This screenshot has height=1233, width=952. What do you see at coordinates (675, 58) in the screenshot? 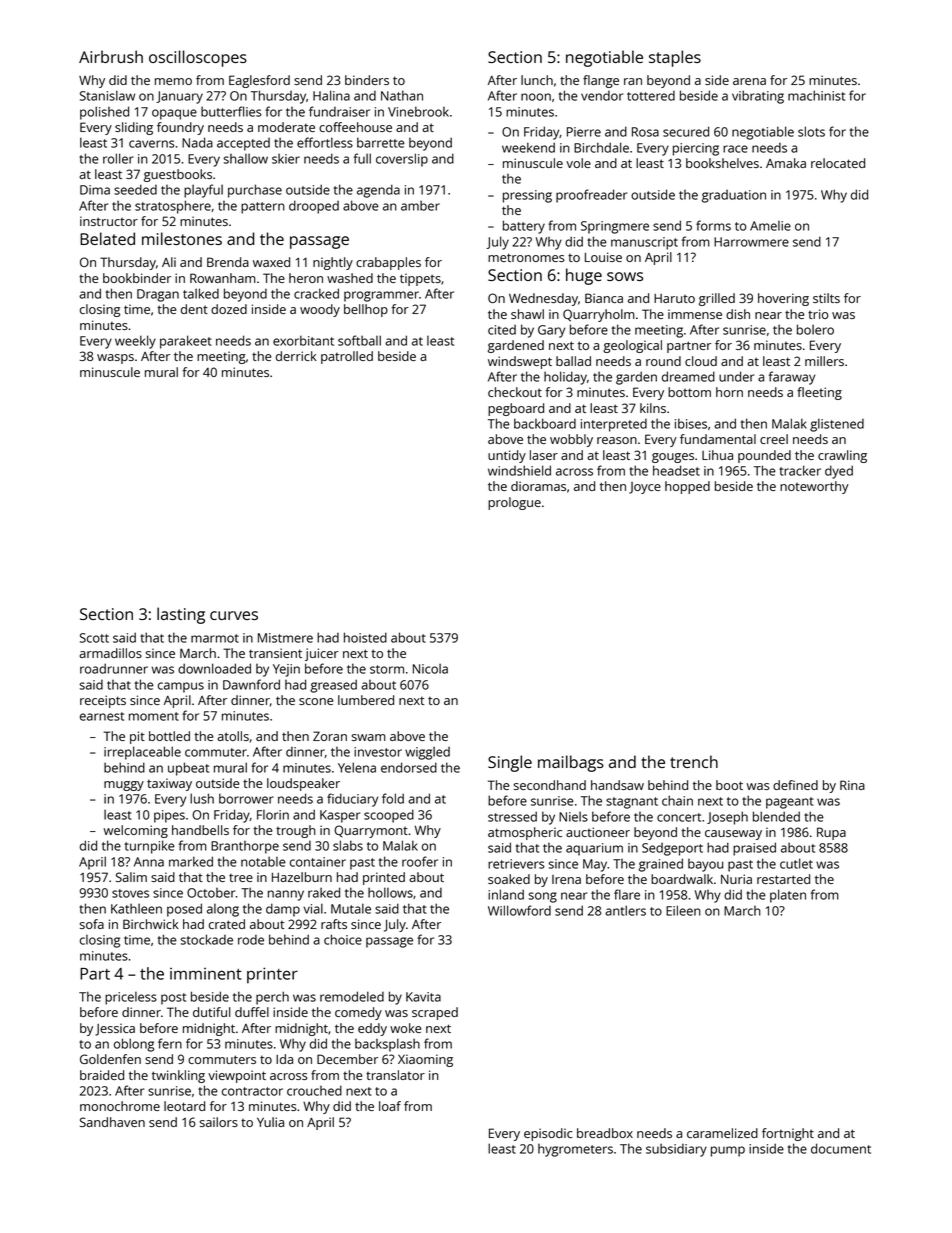
I see `staples` at bounding box center [675, 58].
